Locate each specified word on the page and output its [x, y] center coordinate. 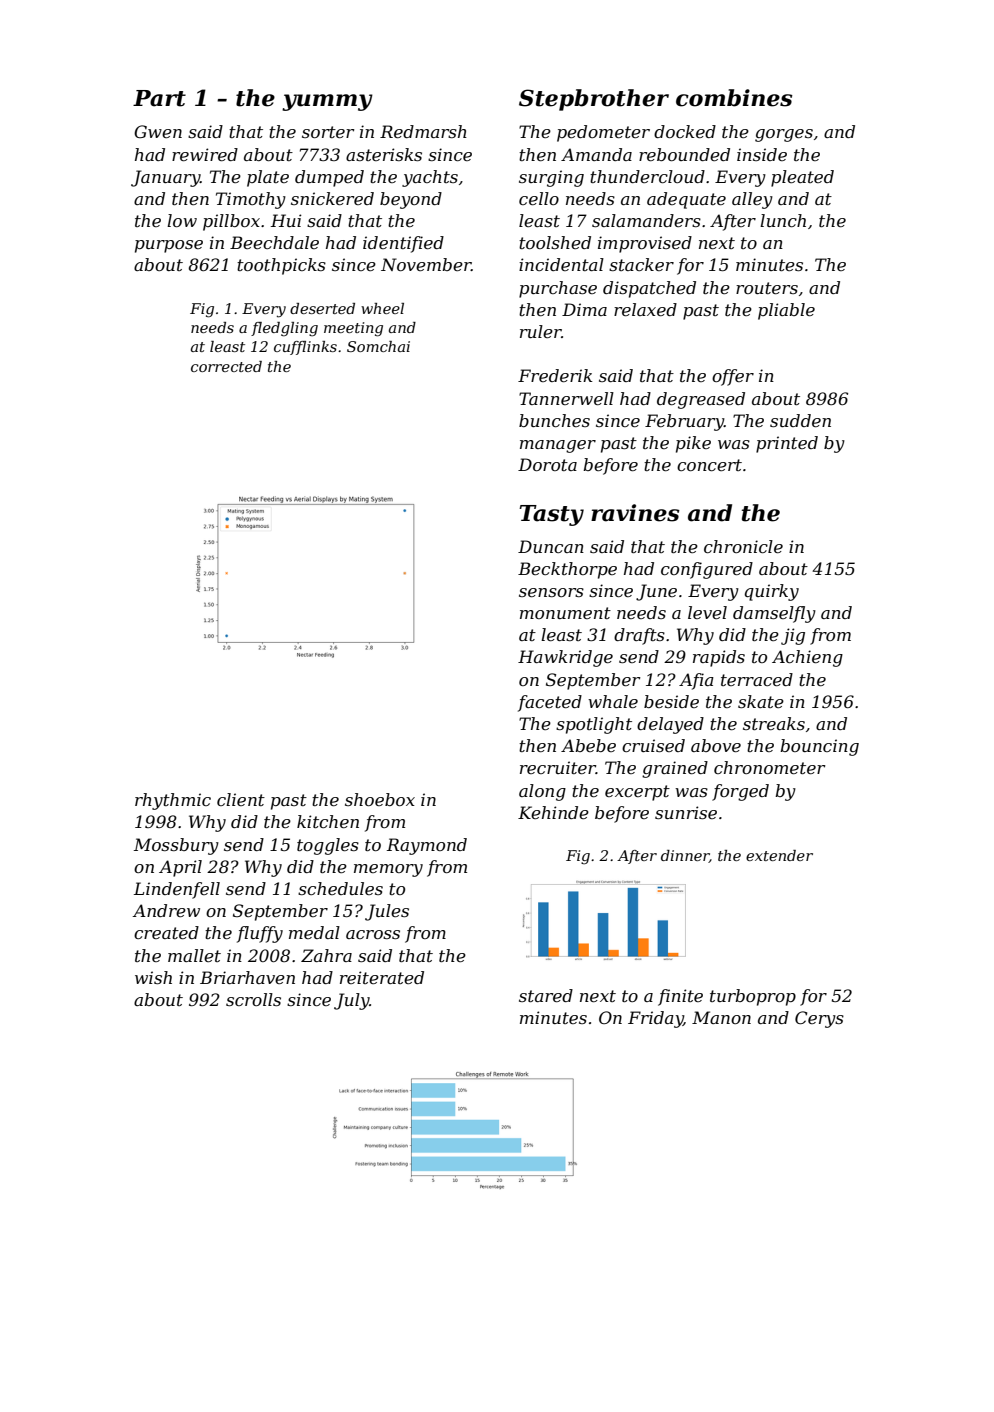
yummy [327, 102]
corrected [226, 366]
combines [734, 98]
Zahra [326, 955]
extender [779, 855]
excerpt [637, 793]
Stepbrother [594, 100]
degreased [701, 400]
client [241, 799]
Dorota [547, 464]
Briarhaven [247, 977]
